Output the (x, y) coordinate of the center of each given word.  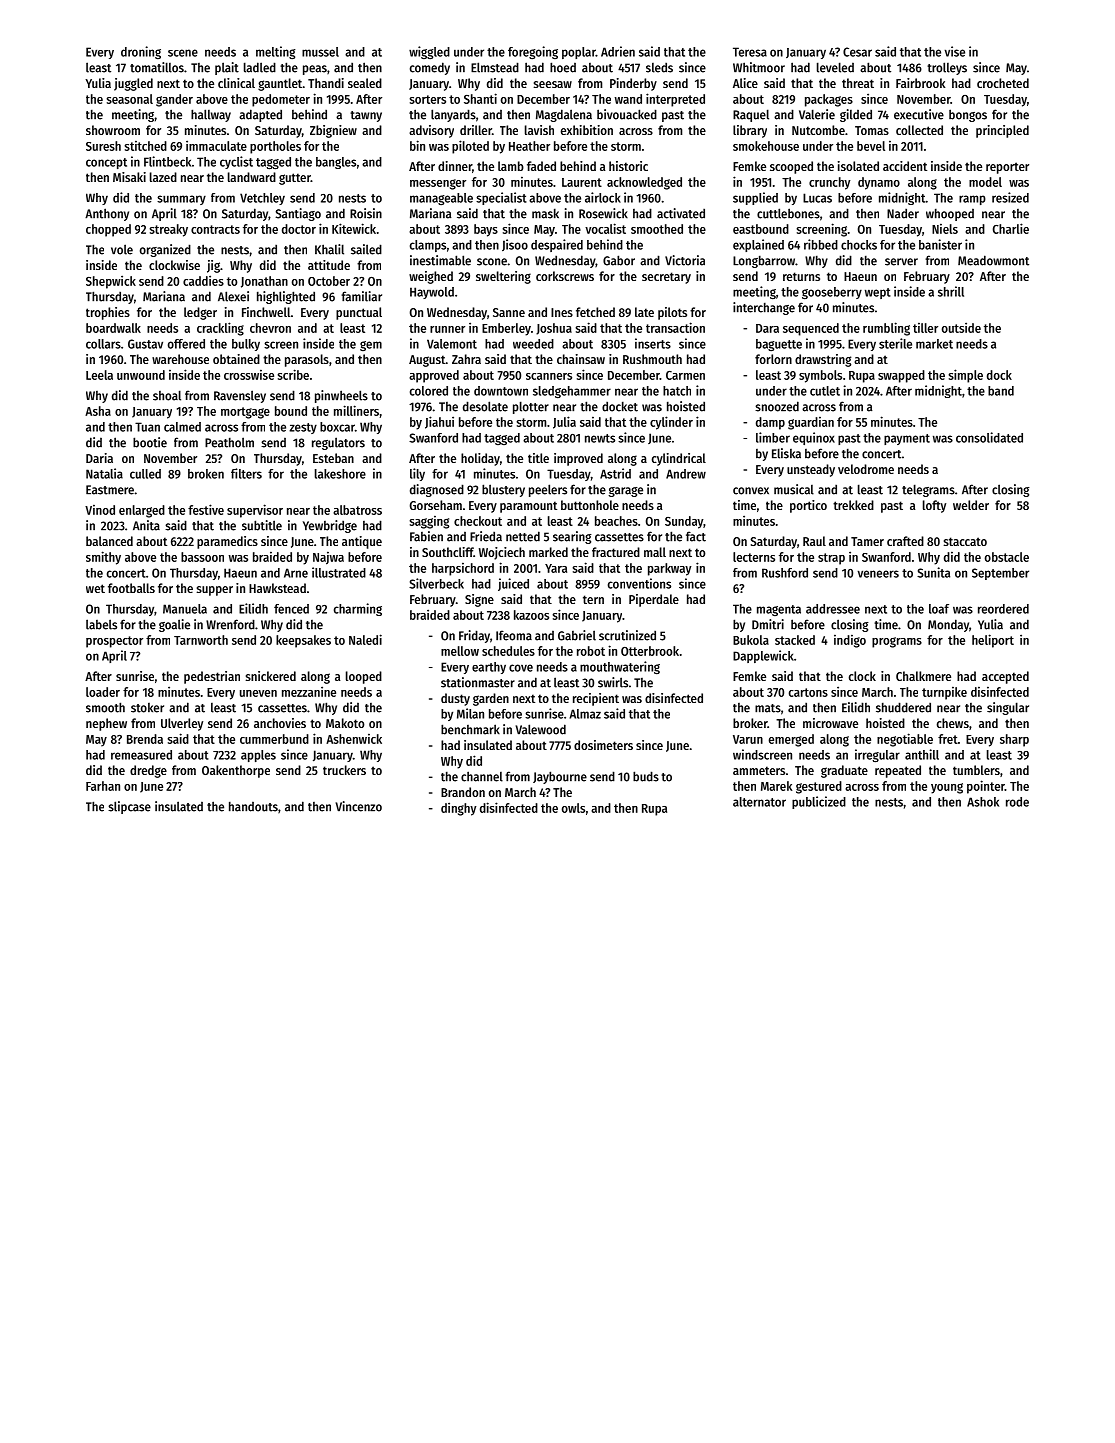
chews (953, 723)
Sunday (684, 522)
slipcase (129, 807)
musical (794, 489)
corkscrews (565, 276)
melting (276, 52)
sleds (659, 67)
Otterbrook (650, 651)
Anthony (107, 214)
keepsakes (303, 641)
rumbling (886, 329)
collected (919, 130)
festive (206, 509)
